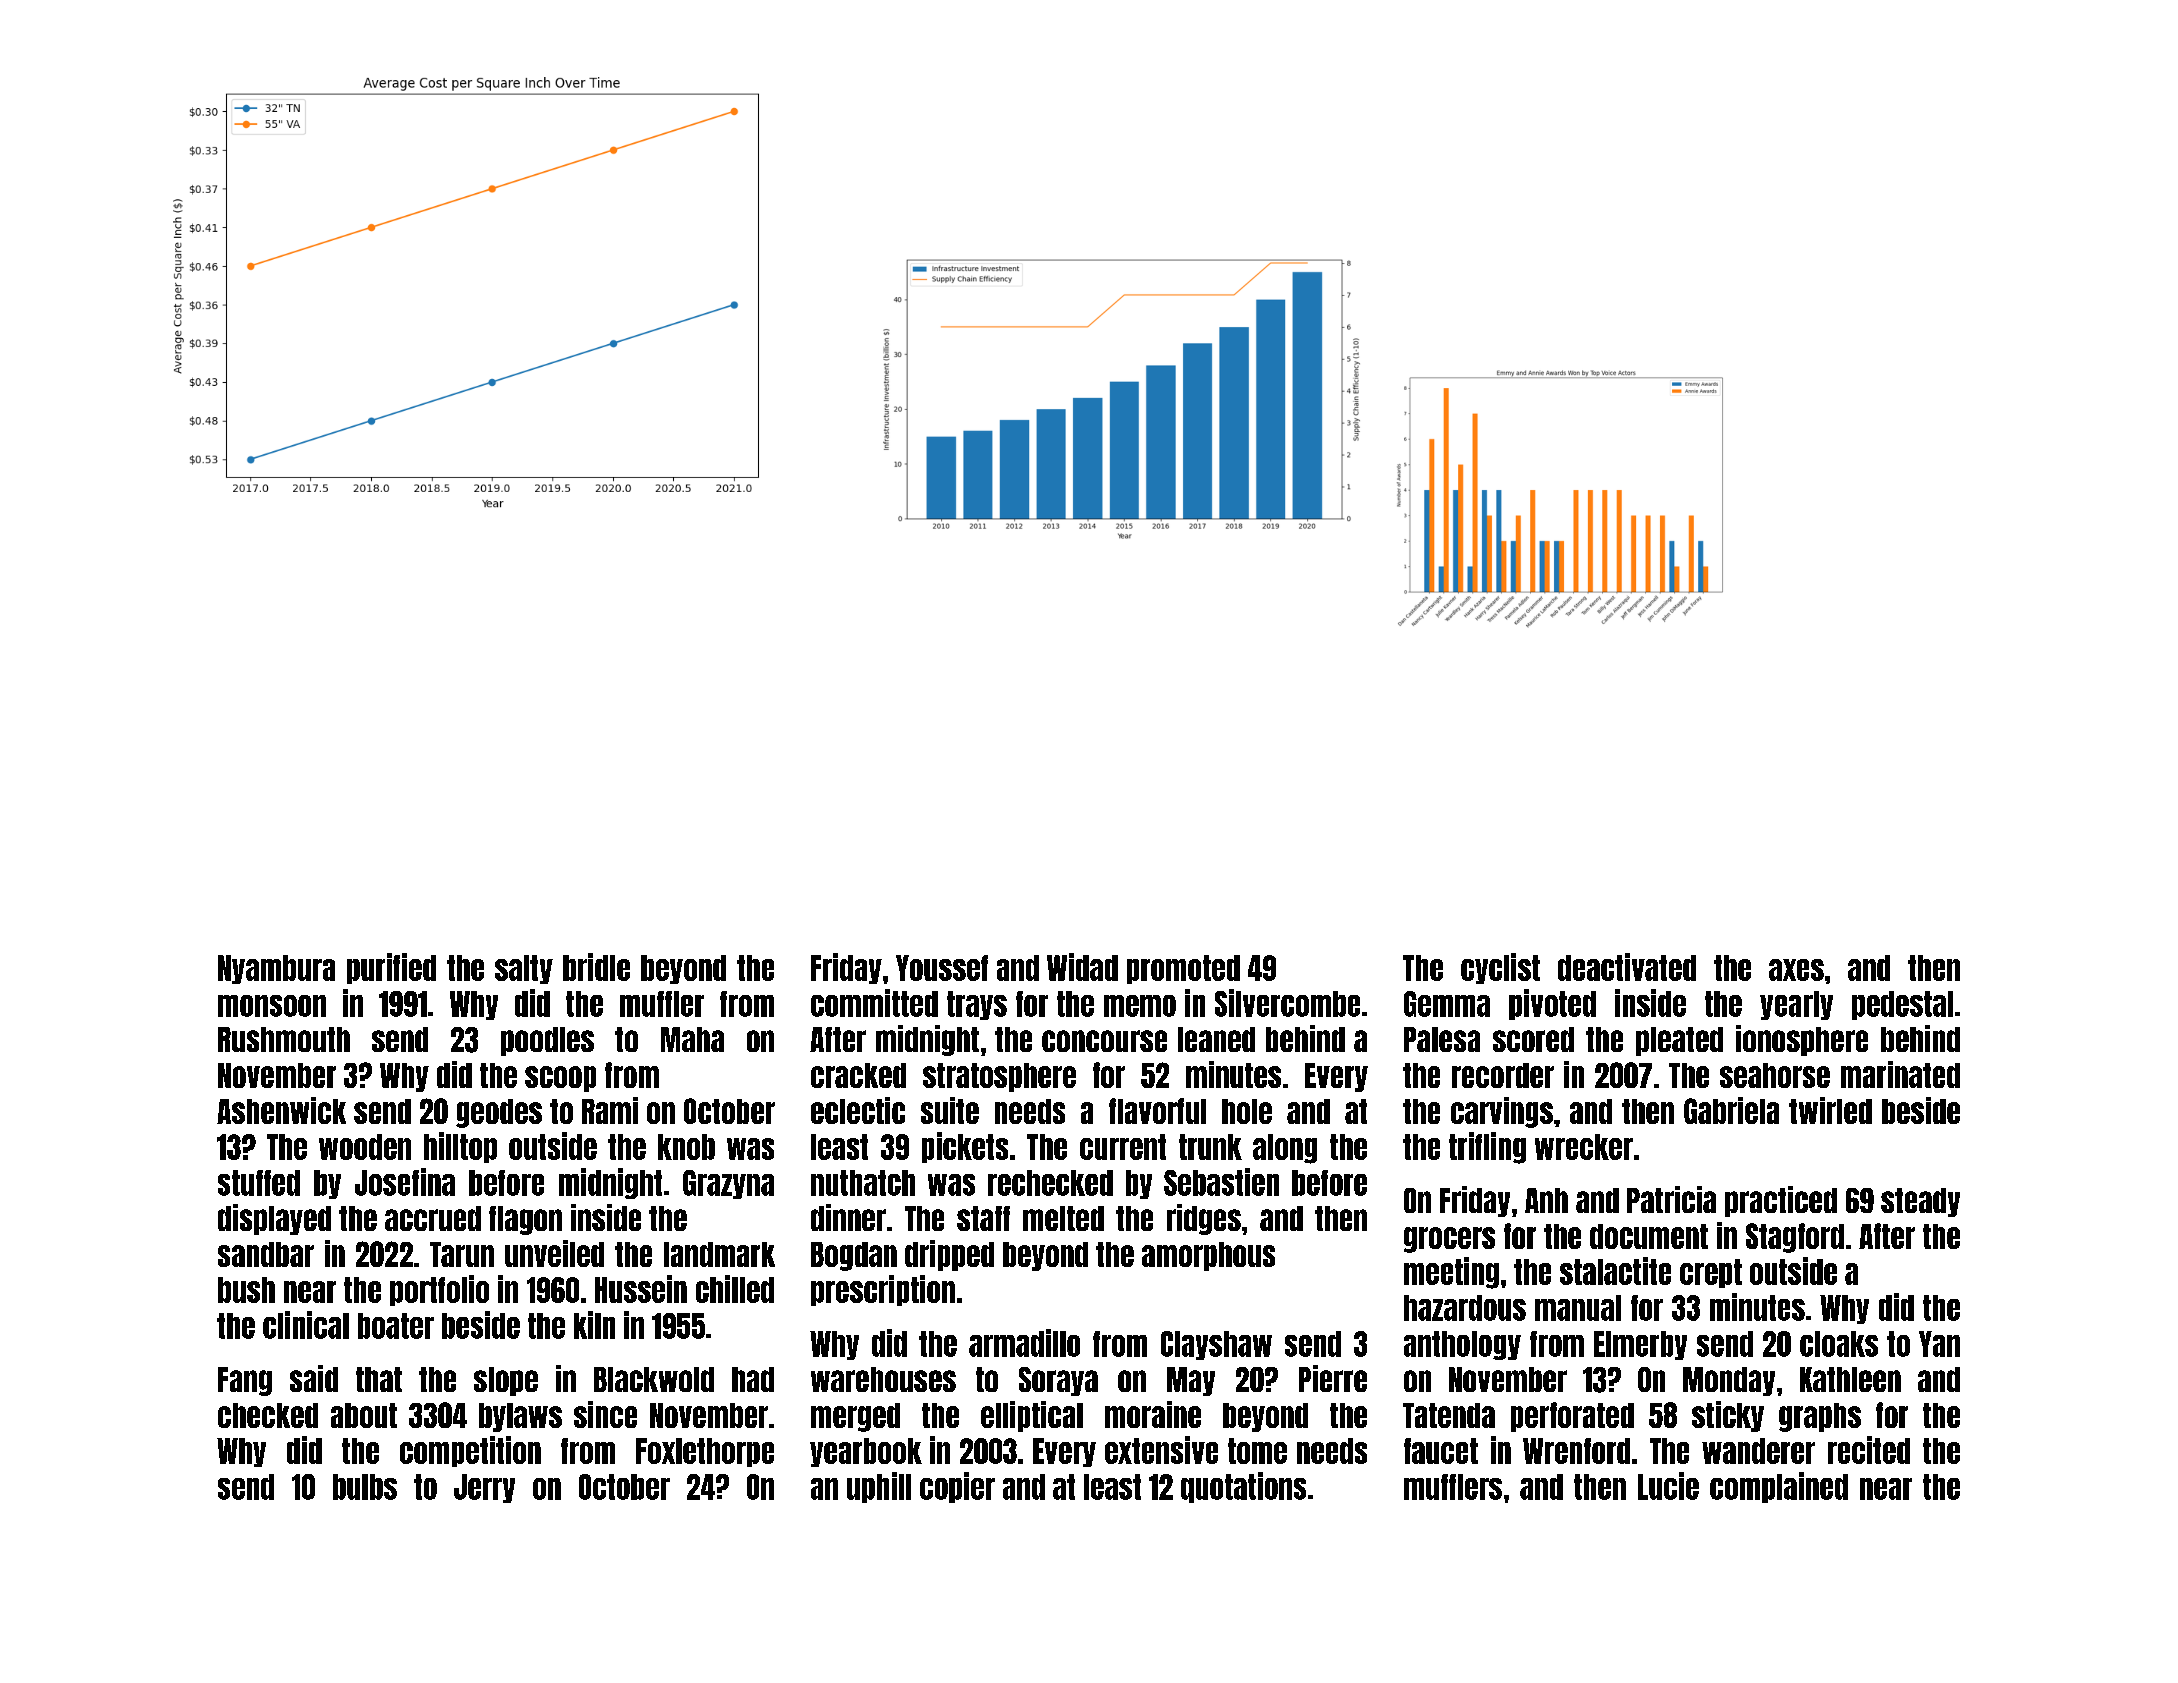 This screenshot has height=1683, width=2178. Describe the element at coordinates (1627, 967) in the screenshot. I see `deactivated` at that location.
